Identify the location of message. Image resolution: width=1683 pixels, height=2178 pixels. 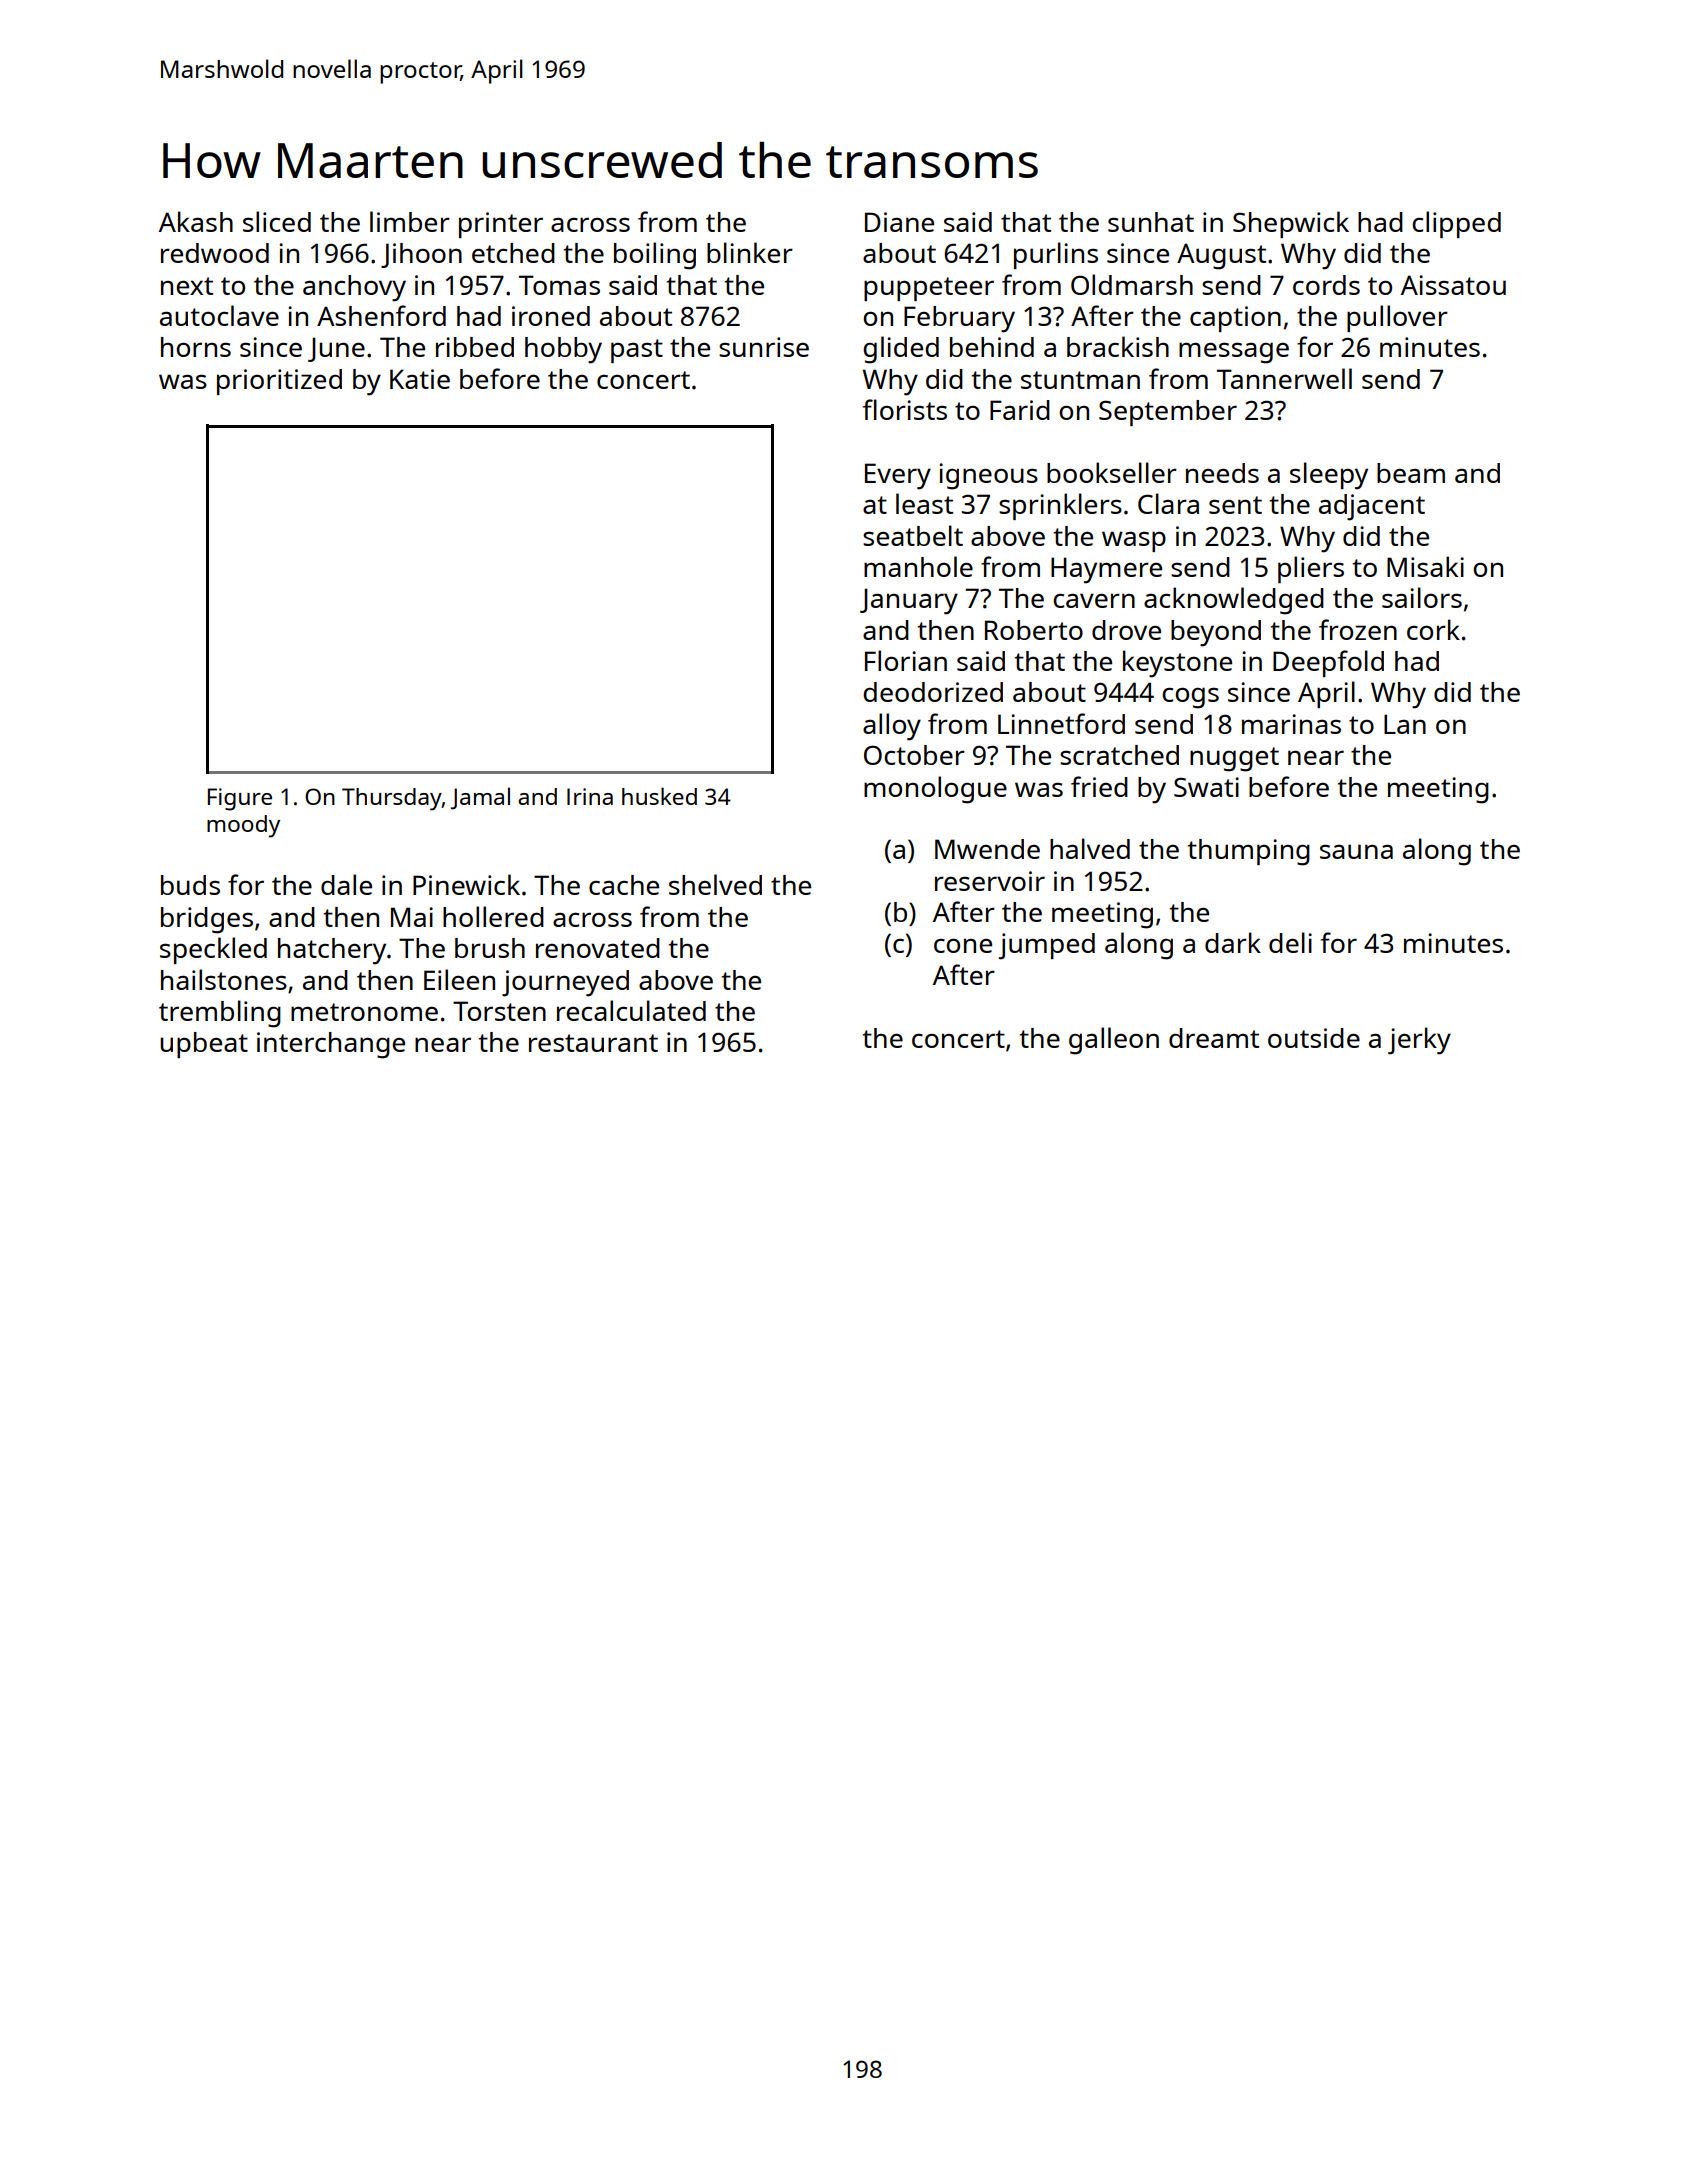
(1234, 353).
